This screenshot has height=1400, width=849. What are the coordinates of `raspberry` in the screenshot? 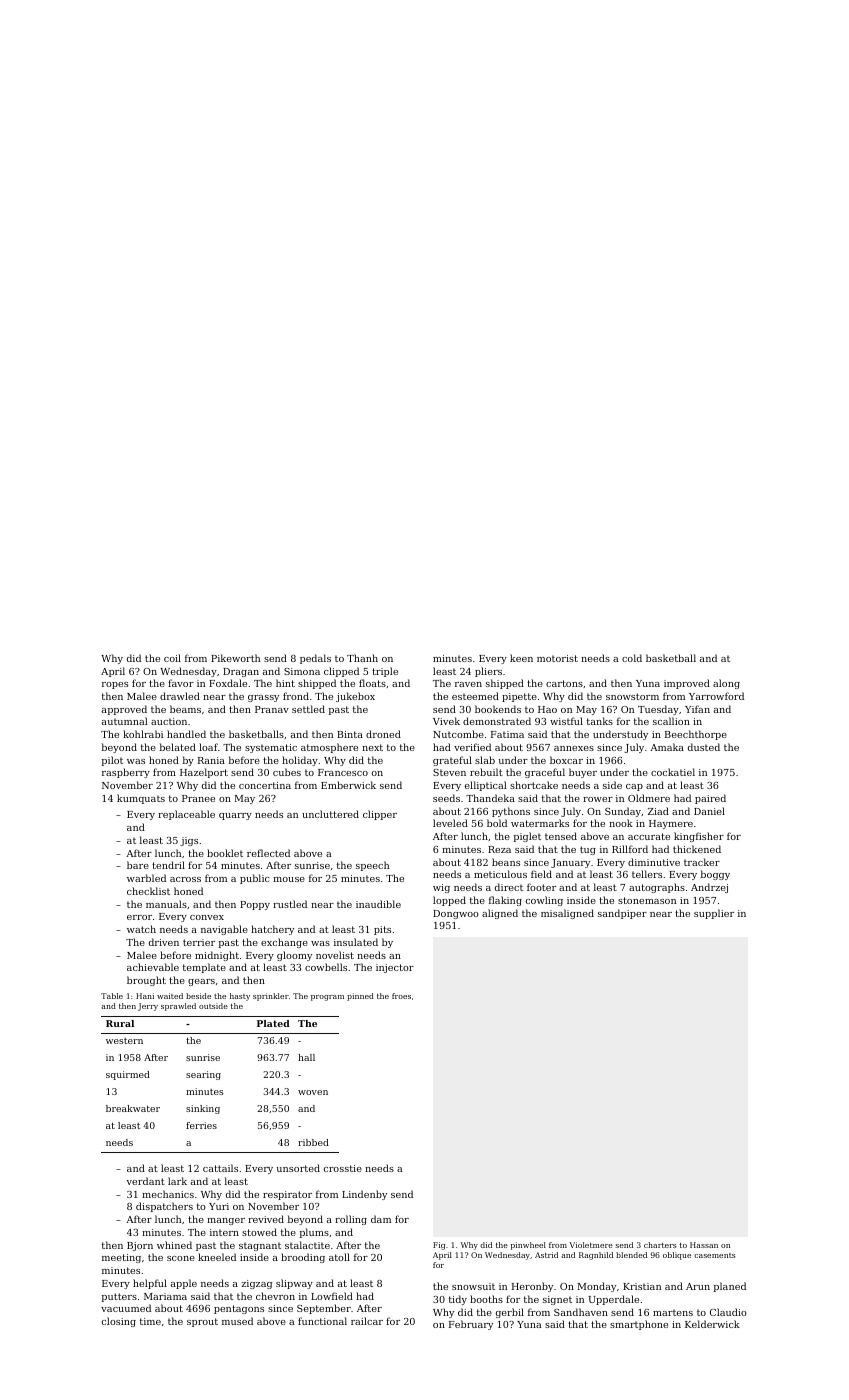 It's located at (126, 773).
